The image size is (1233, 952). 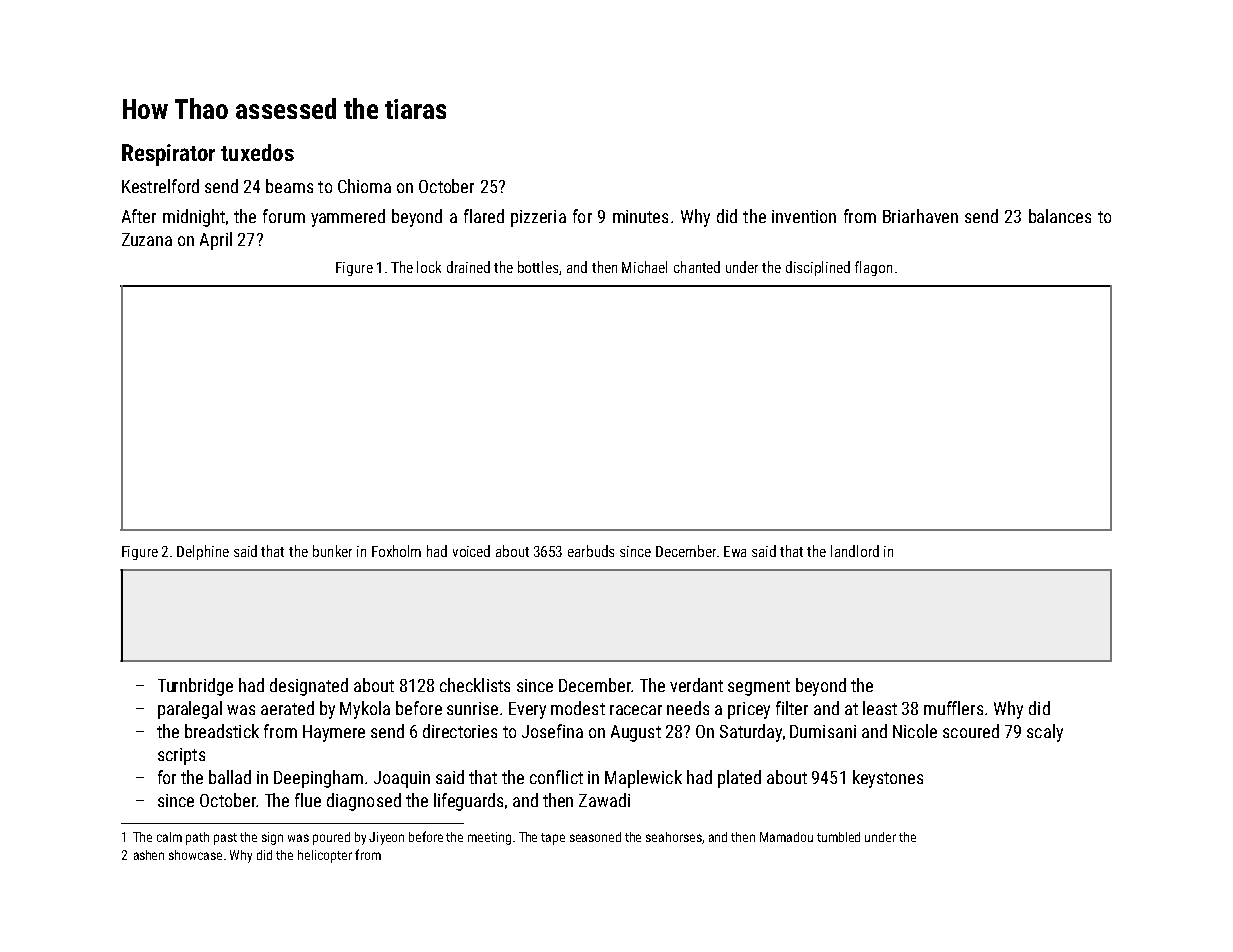 What do you see at coordinates (804, 216) in the page?
I see `invention` at bounding box center [804, 216].
